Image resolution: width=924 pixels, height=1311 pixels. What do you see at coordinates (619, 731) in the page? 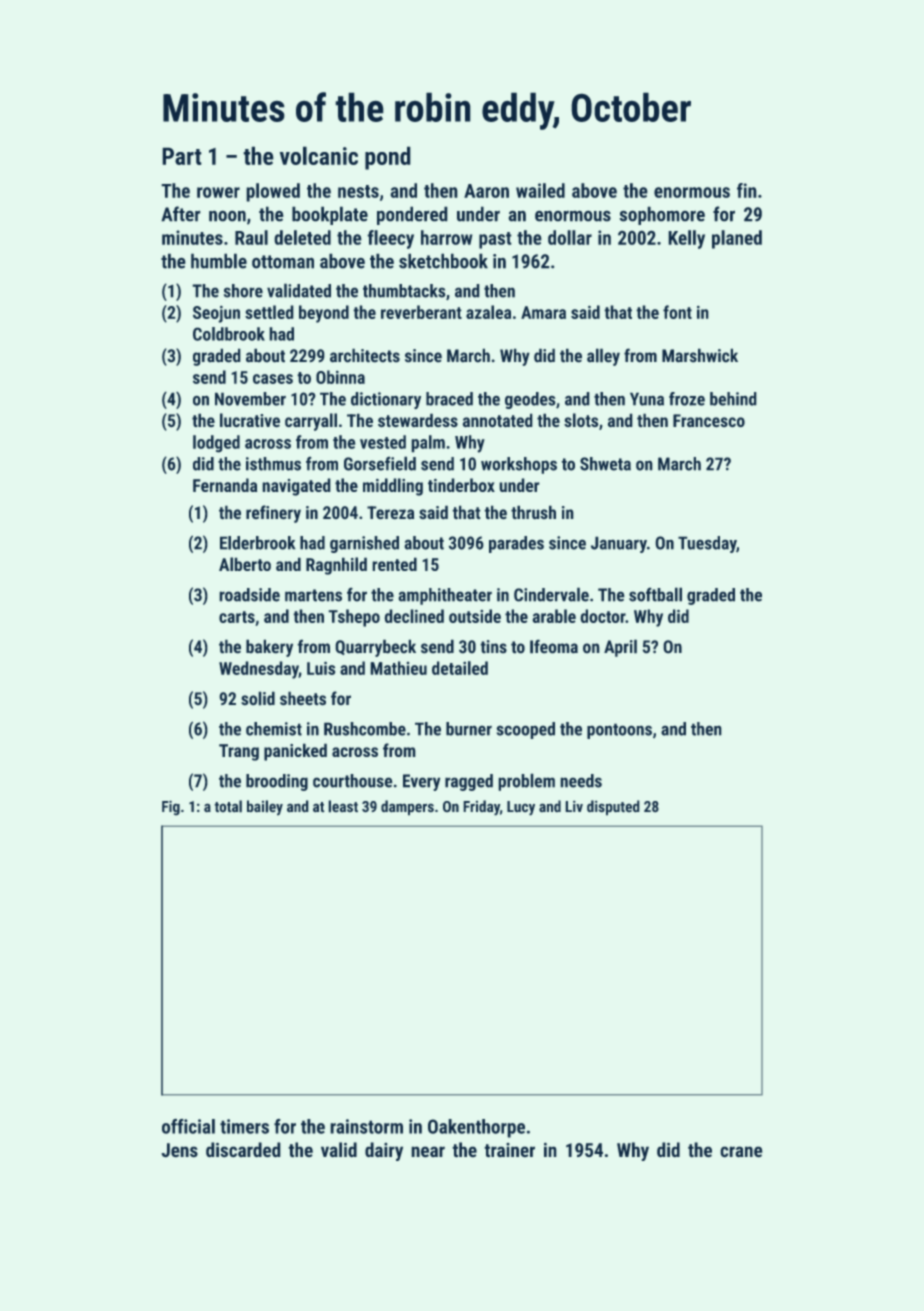
I see `pontoons` at bounding box center [619, 731].
